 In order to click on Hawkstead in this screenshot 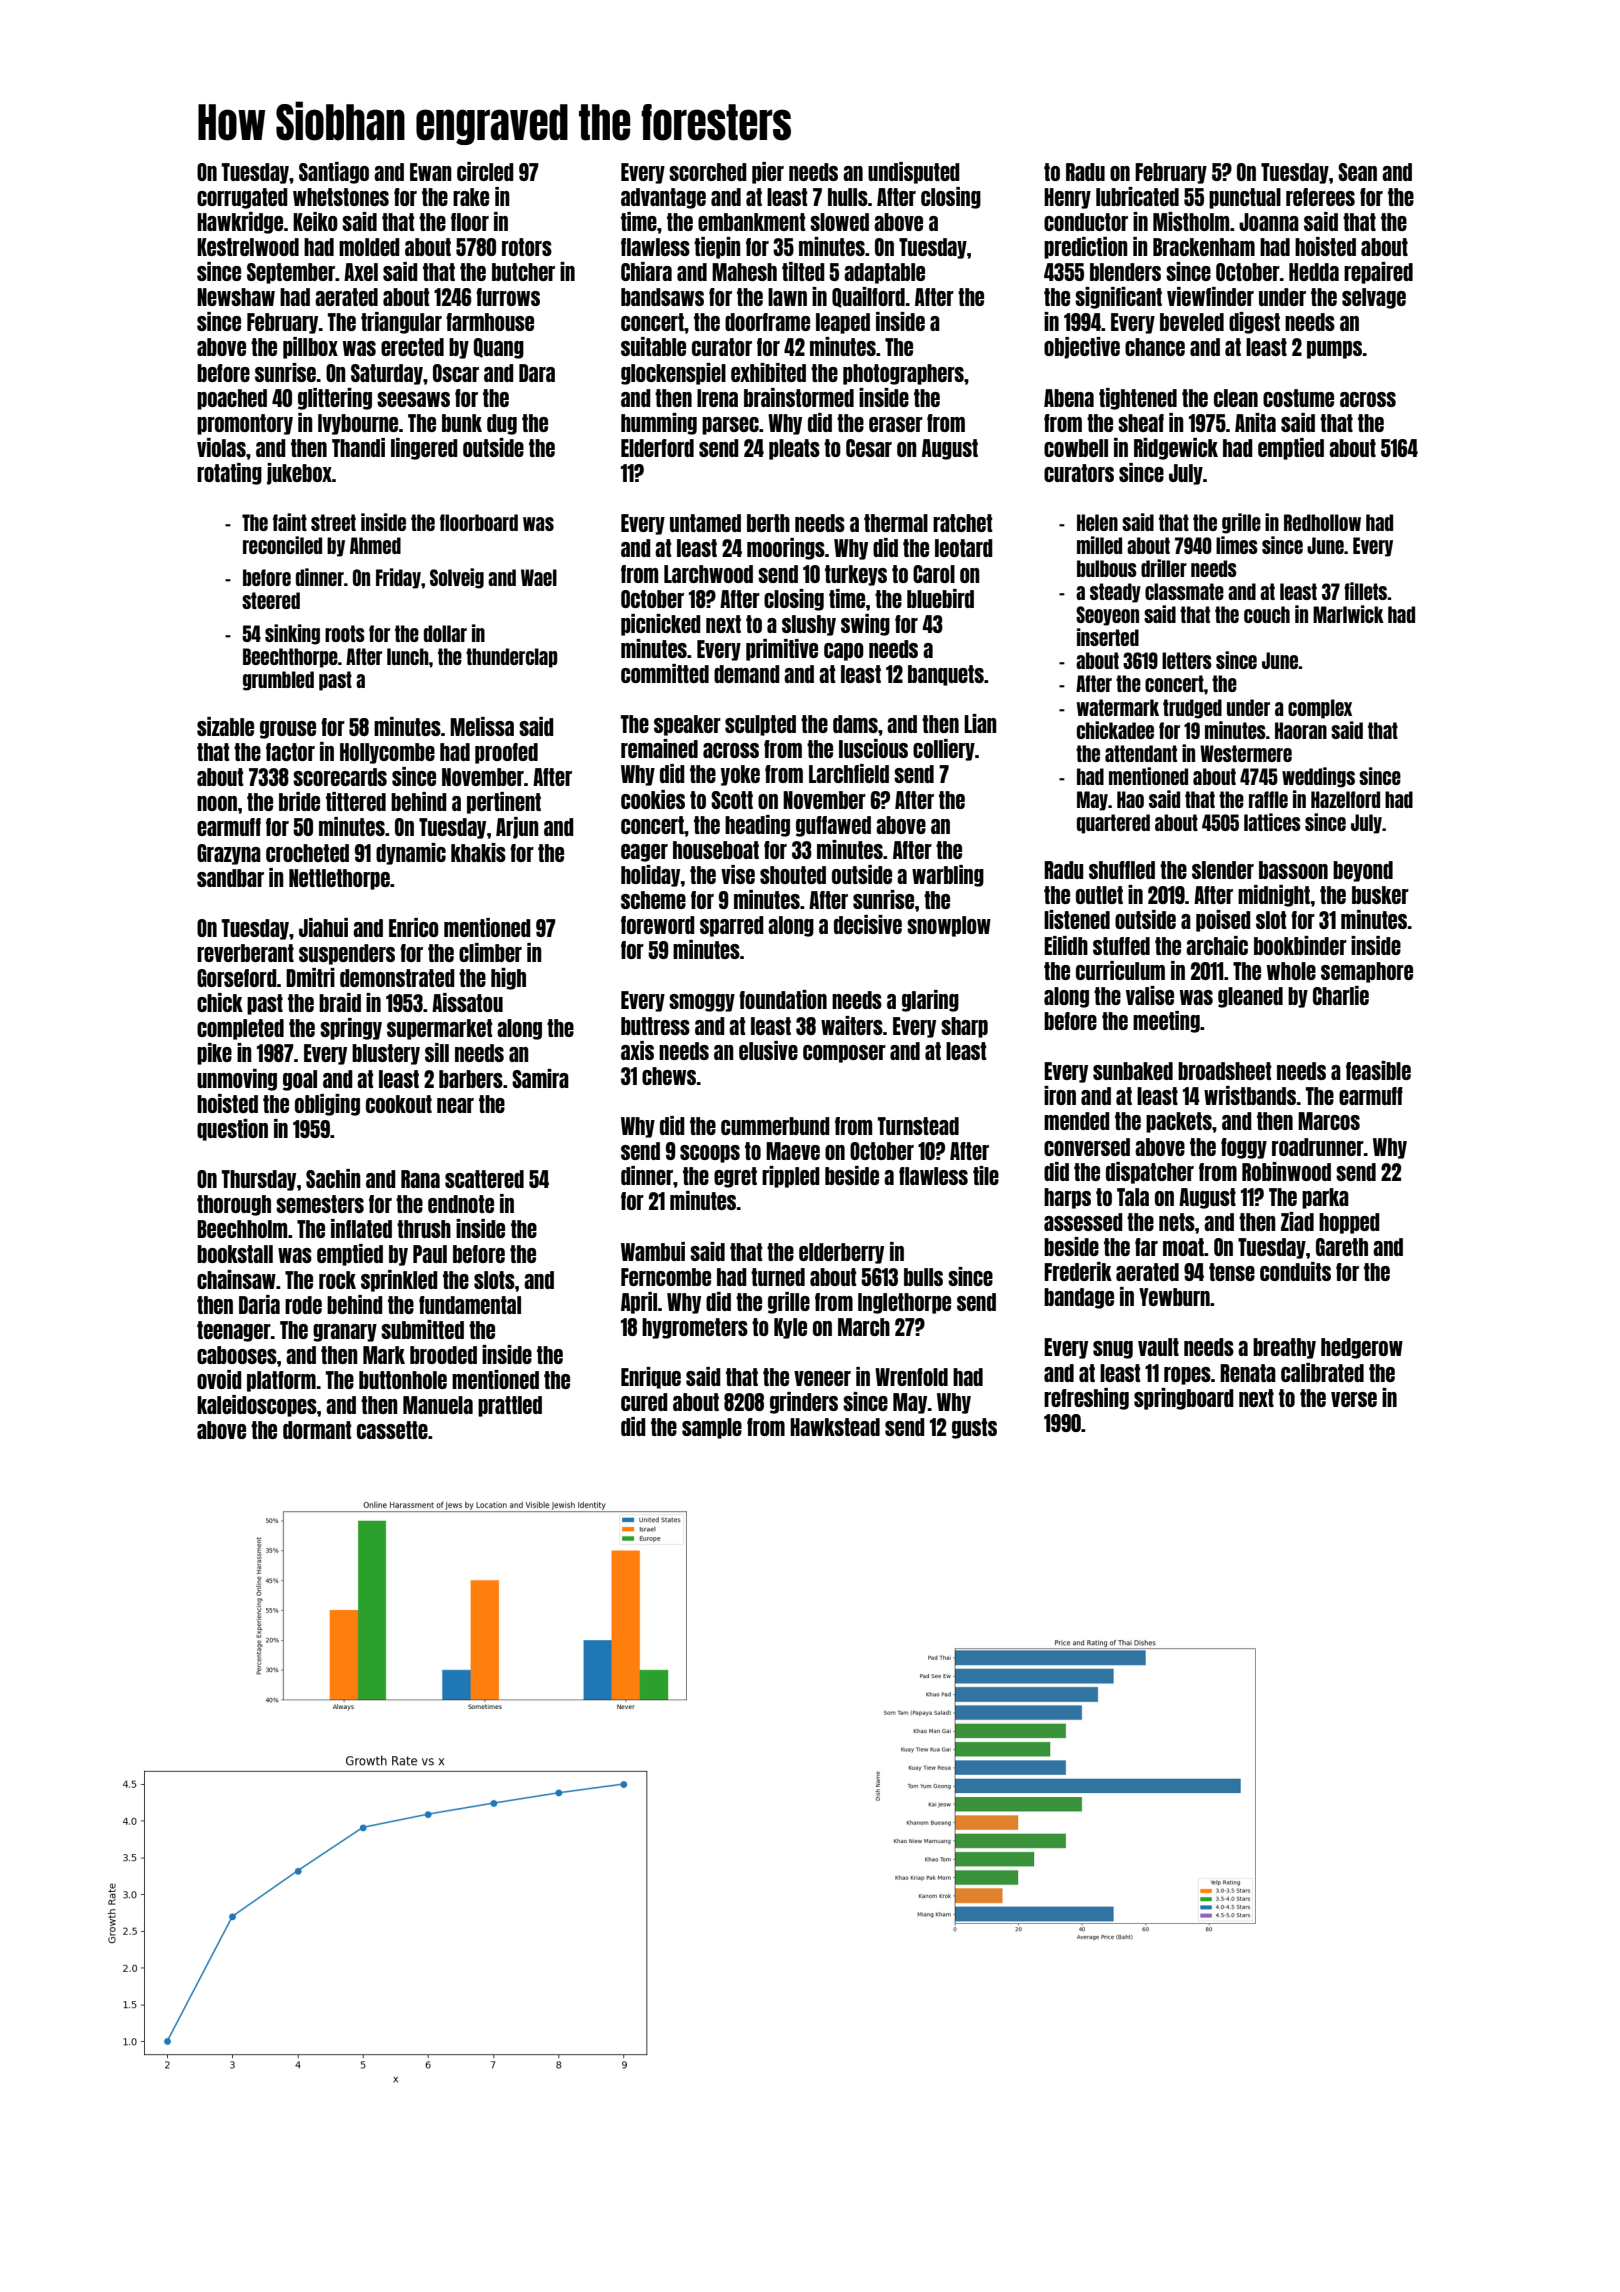, I will do `click(835, 1427)`.
